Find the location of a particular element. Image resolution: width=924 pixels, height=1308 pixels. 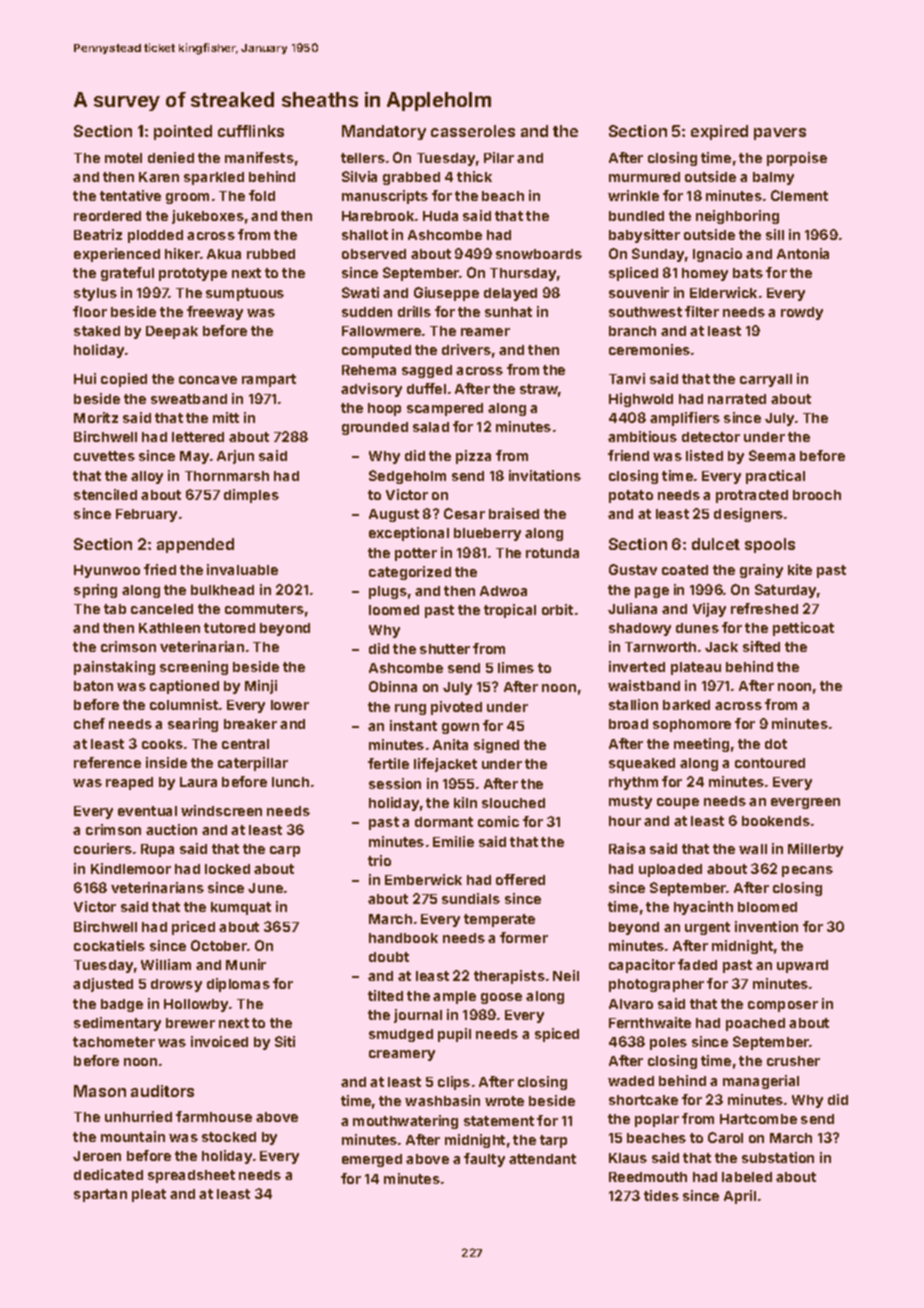

pavers is located at coordinates (780, 134).
